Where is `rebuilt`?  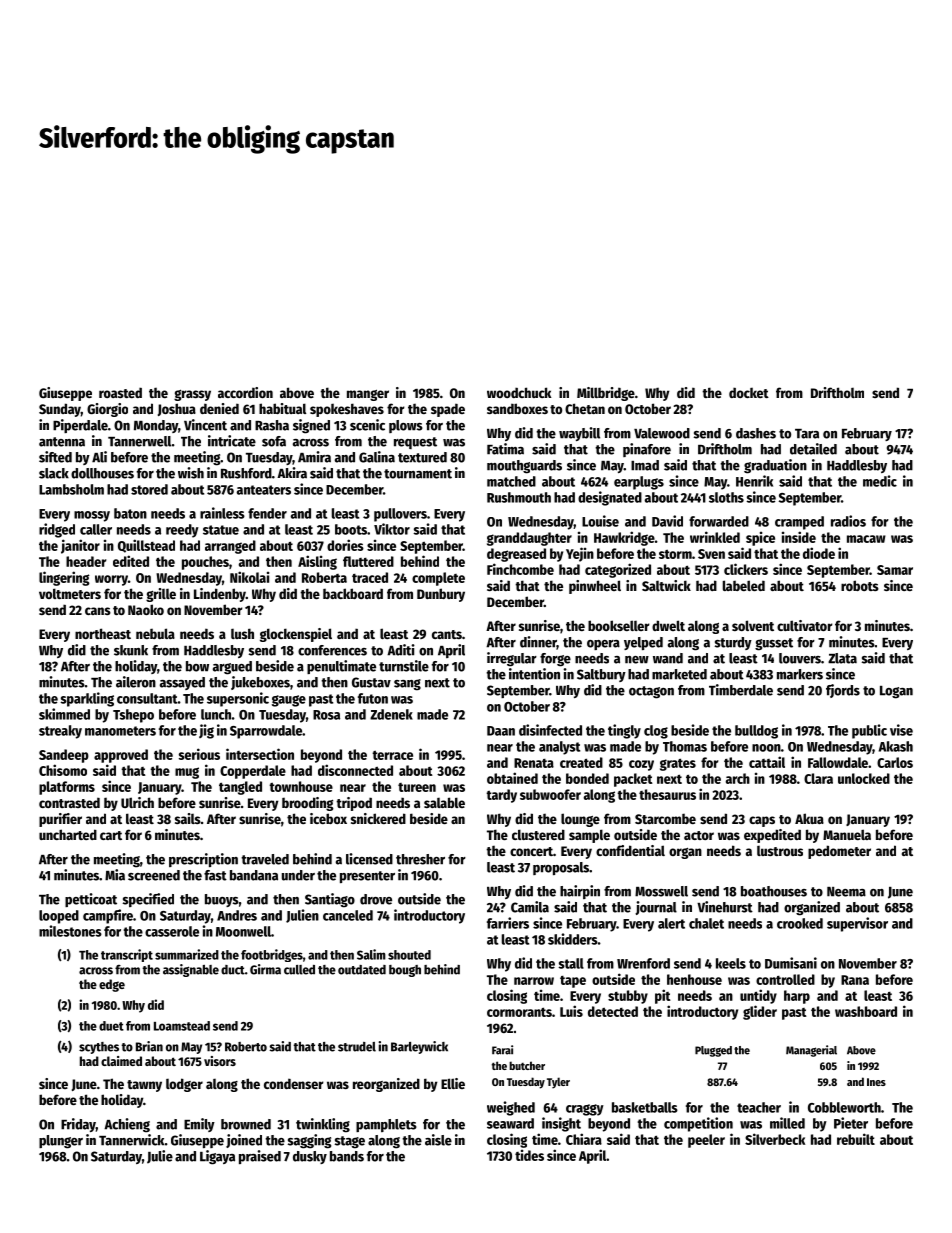 rebuilt is located at coordinates (856, 1139).
